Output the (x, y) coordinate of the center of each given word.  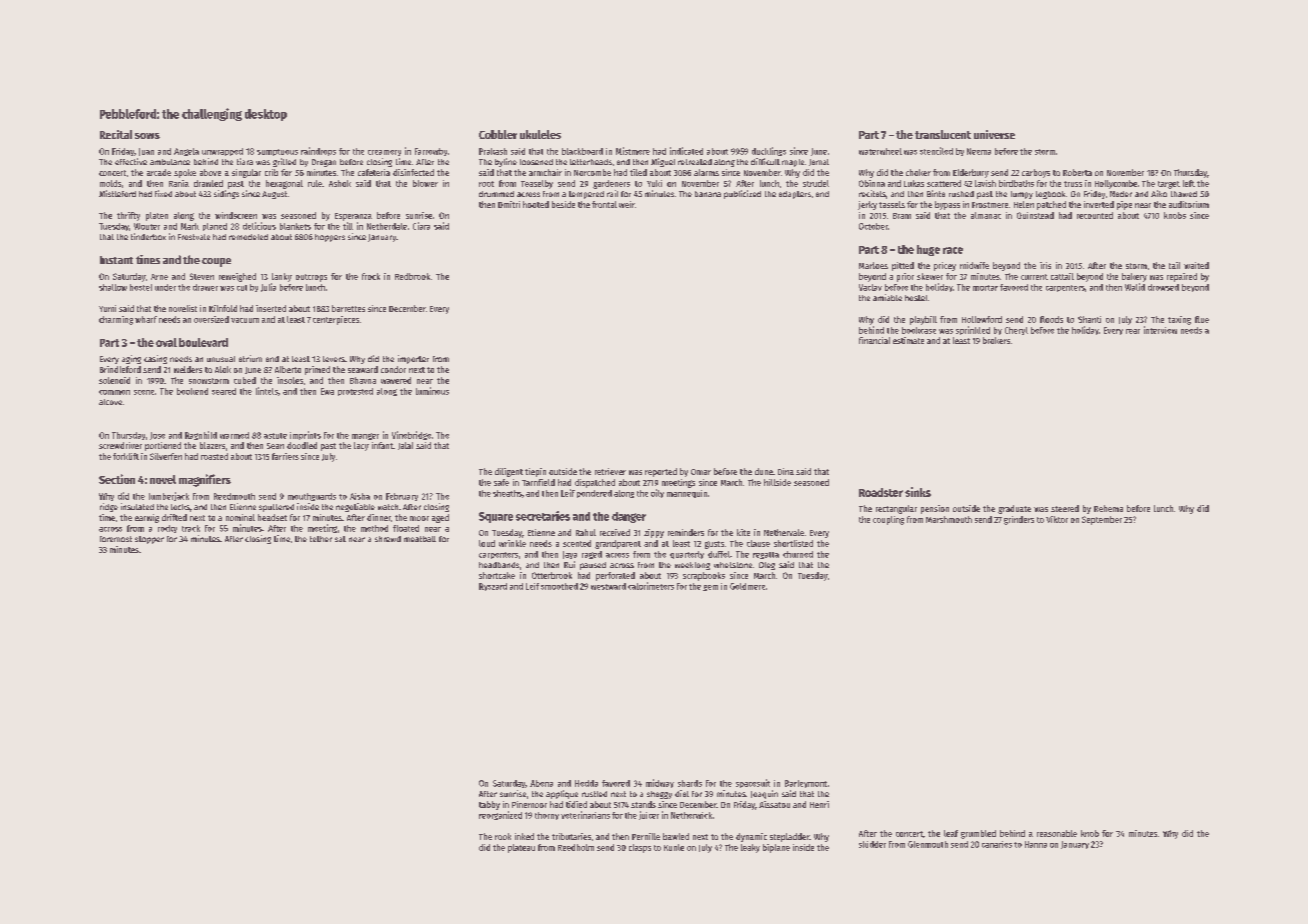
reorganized (500, 815)
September (1102, 520)
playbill (923, 320)
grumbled (978, 834)
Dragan (324, 163)
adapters (795, 195)
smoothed (559, 586)
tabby (489, 805)
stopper (149, 540)
